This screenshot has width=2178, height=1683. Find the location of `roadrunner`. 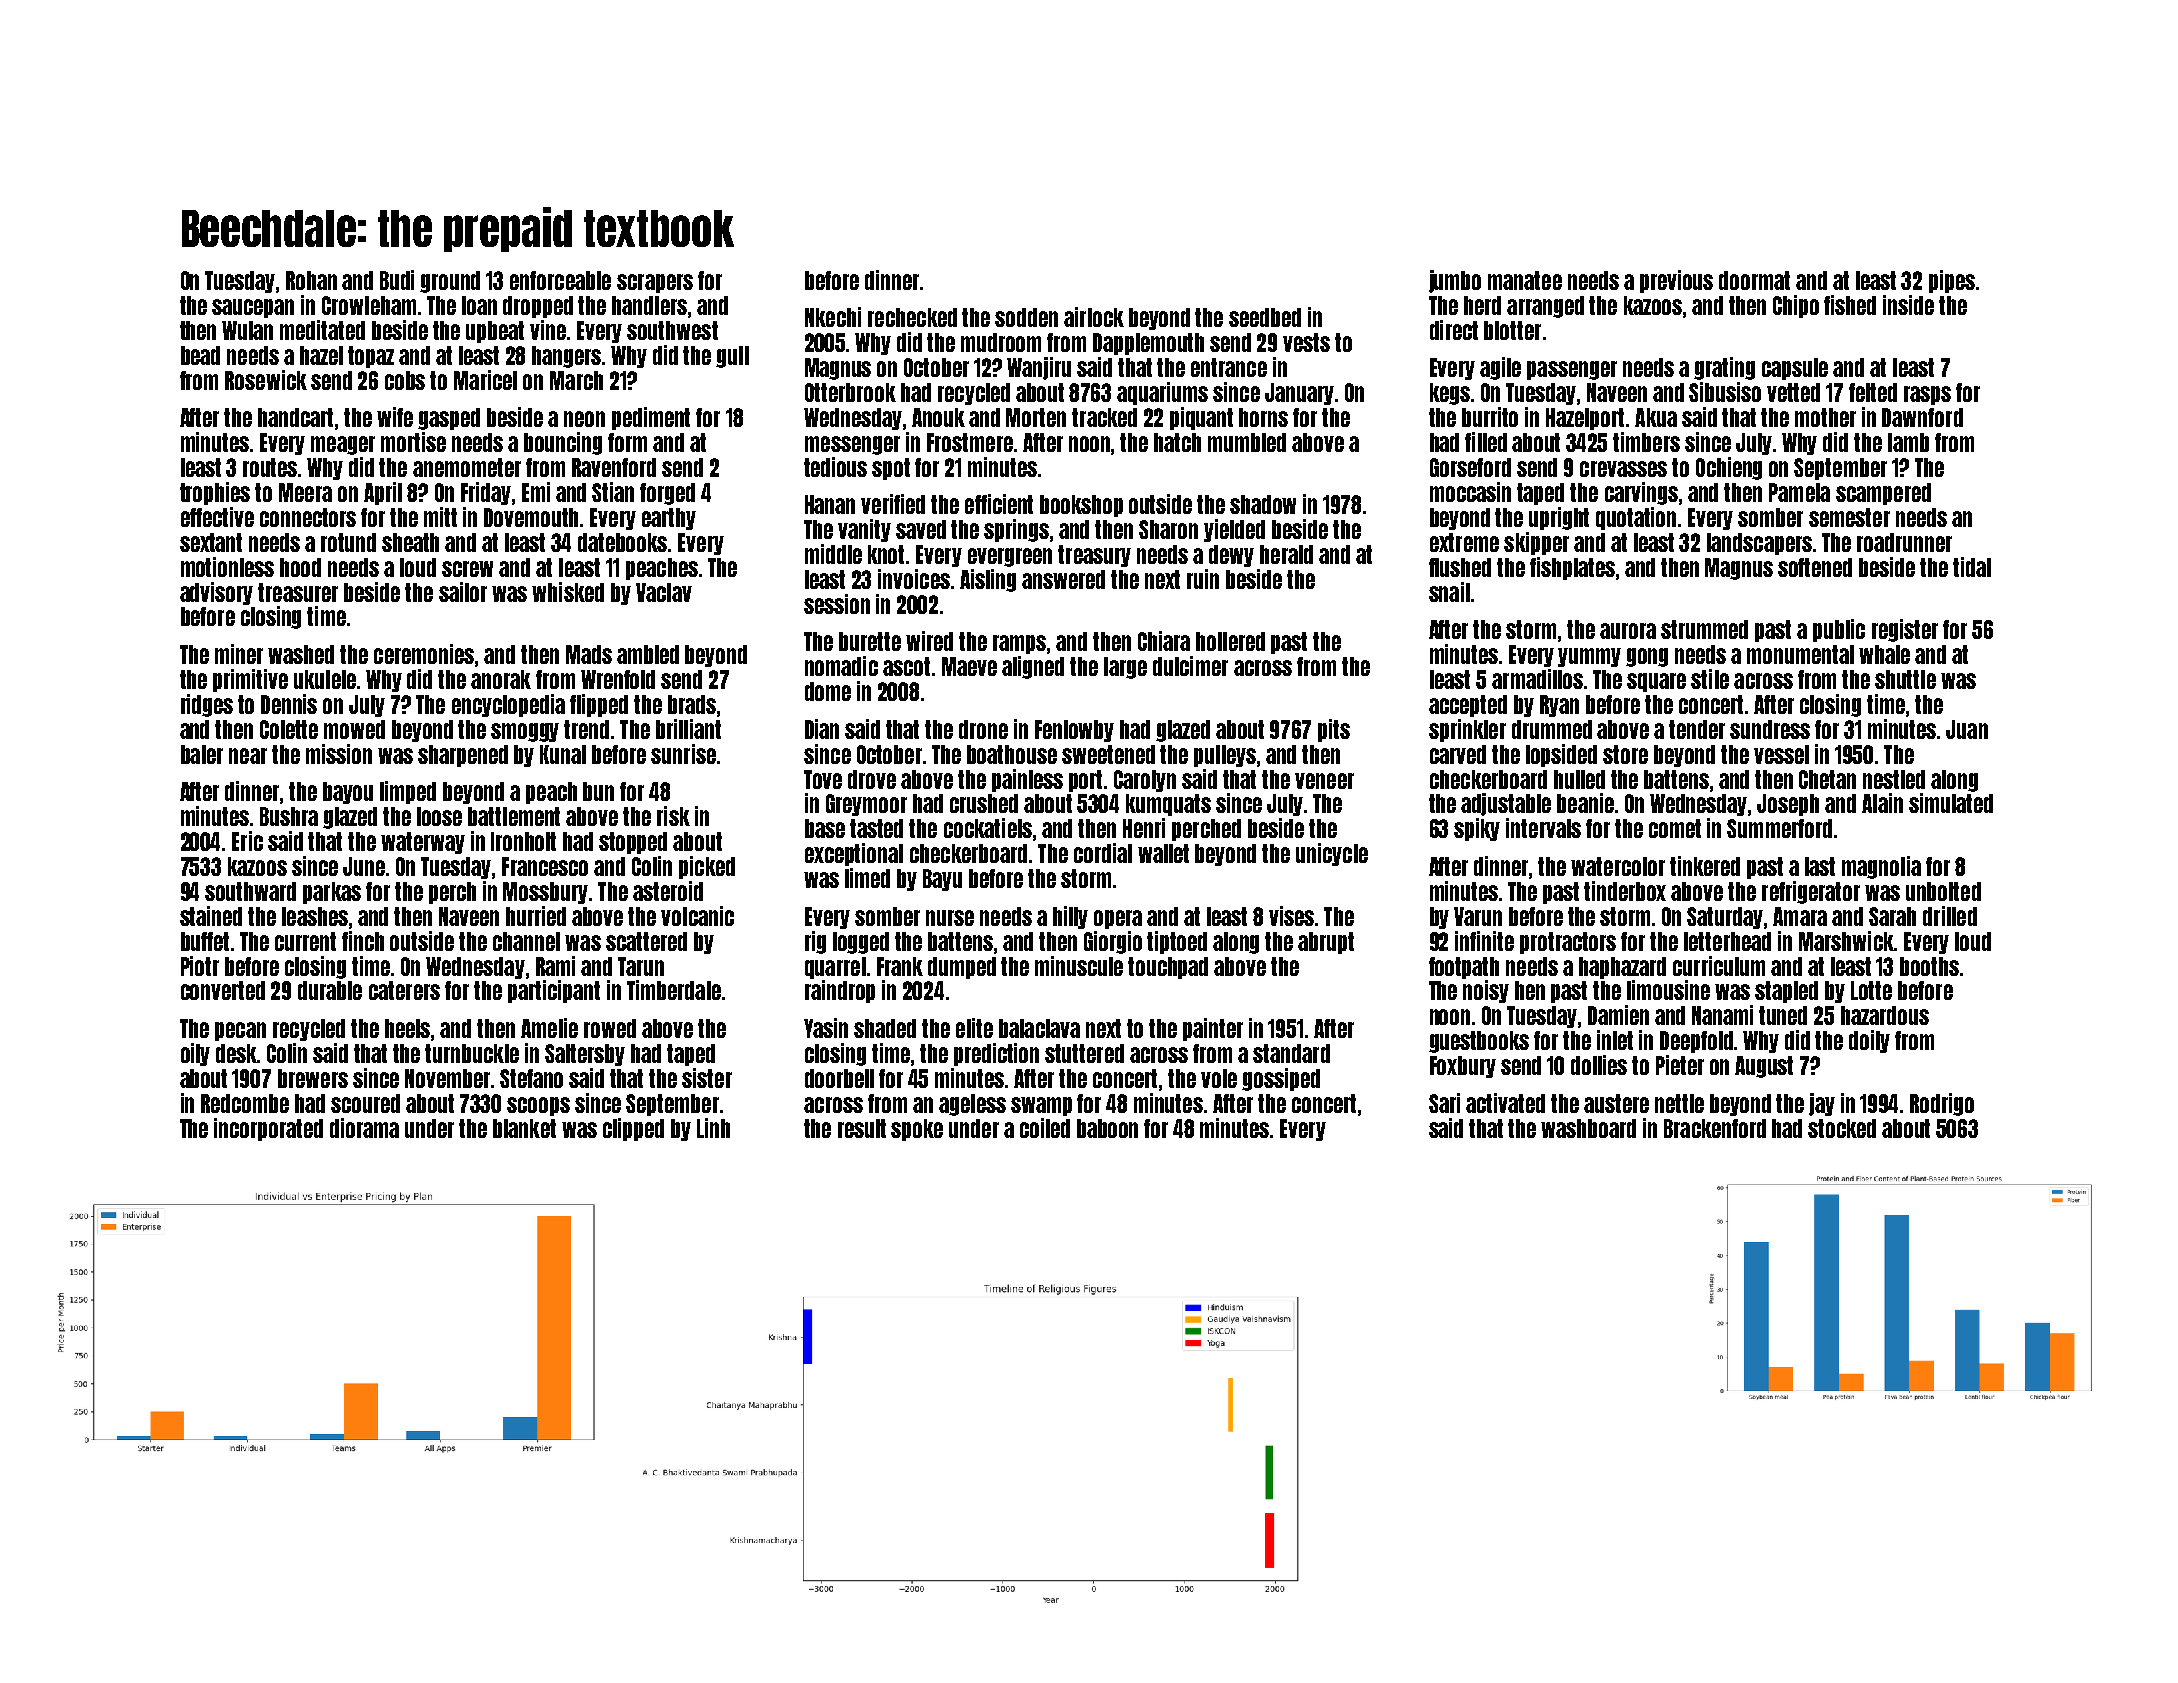

roadrunner is located at coordinates (1904, 542).
